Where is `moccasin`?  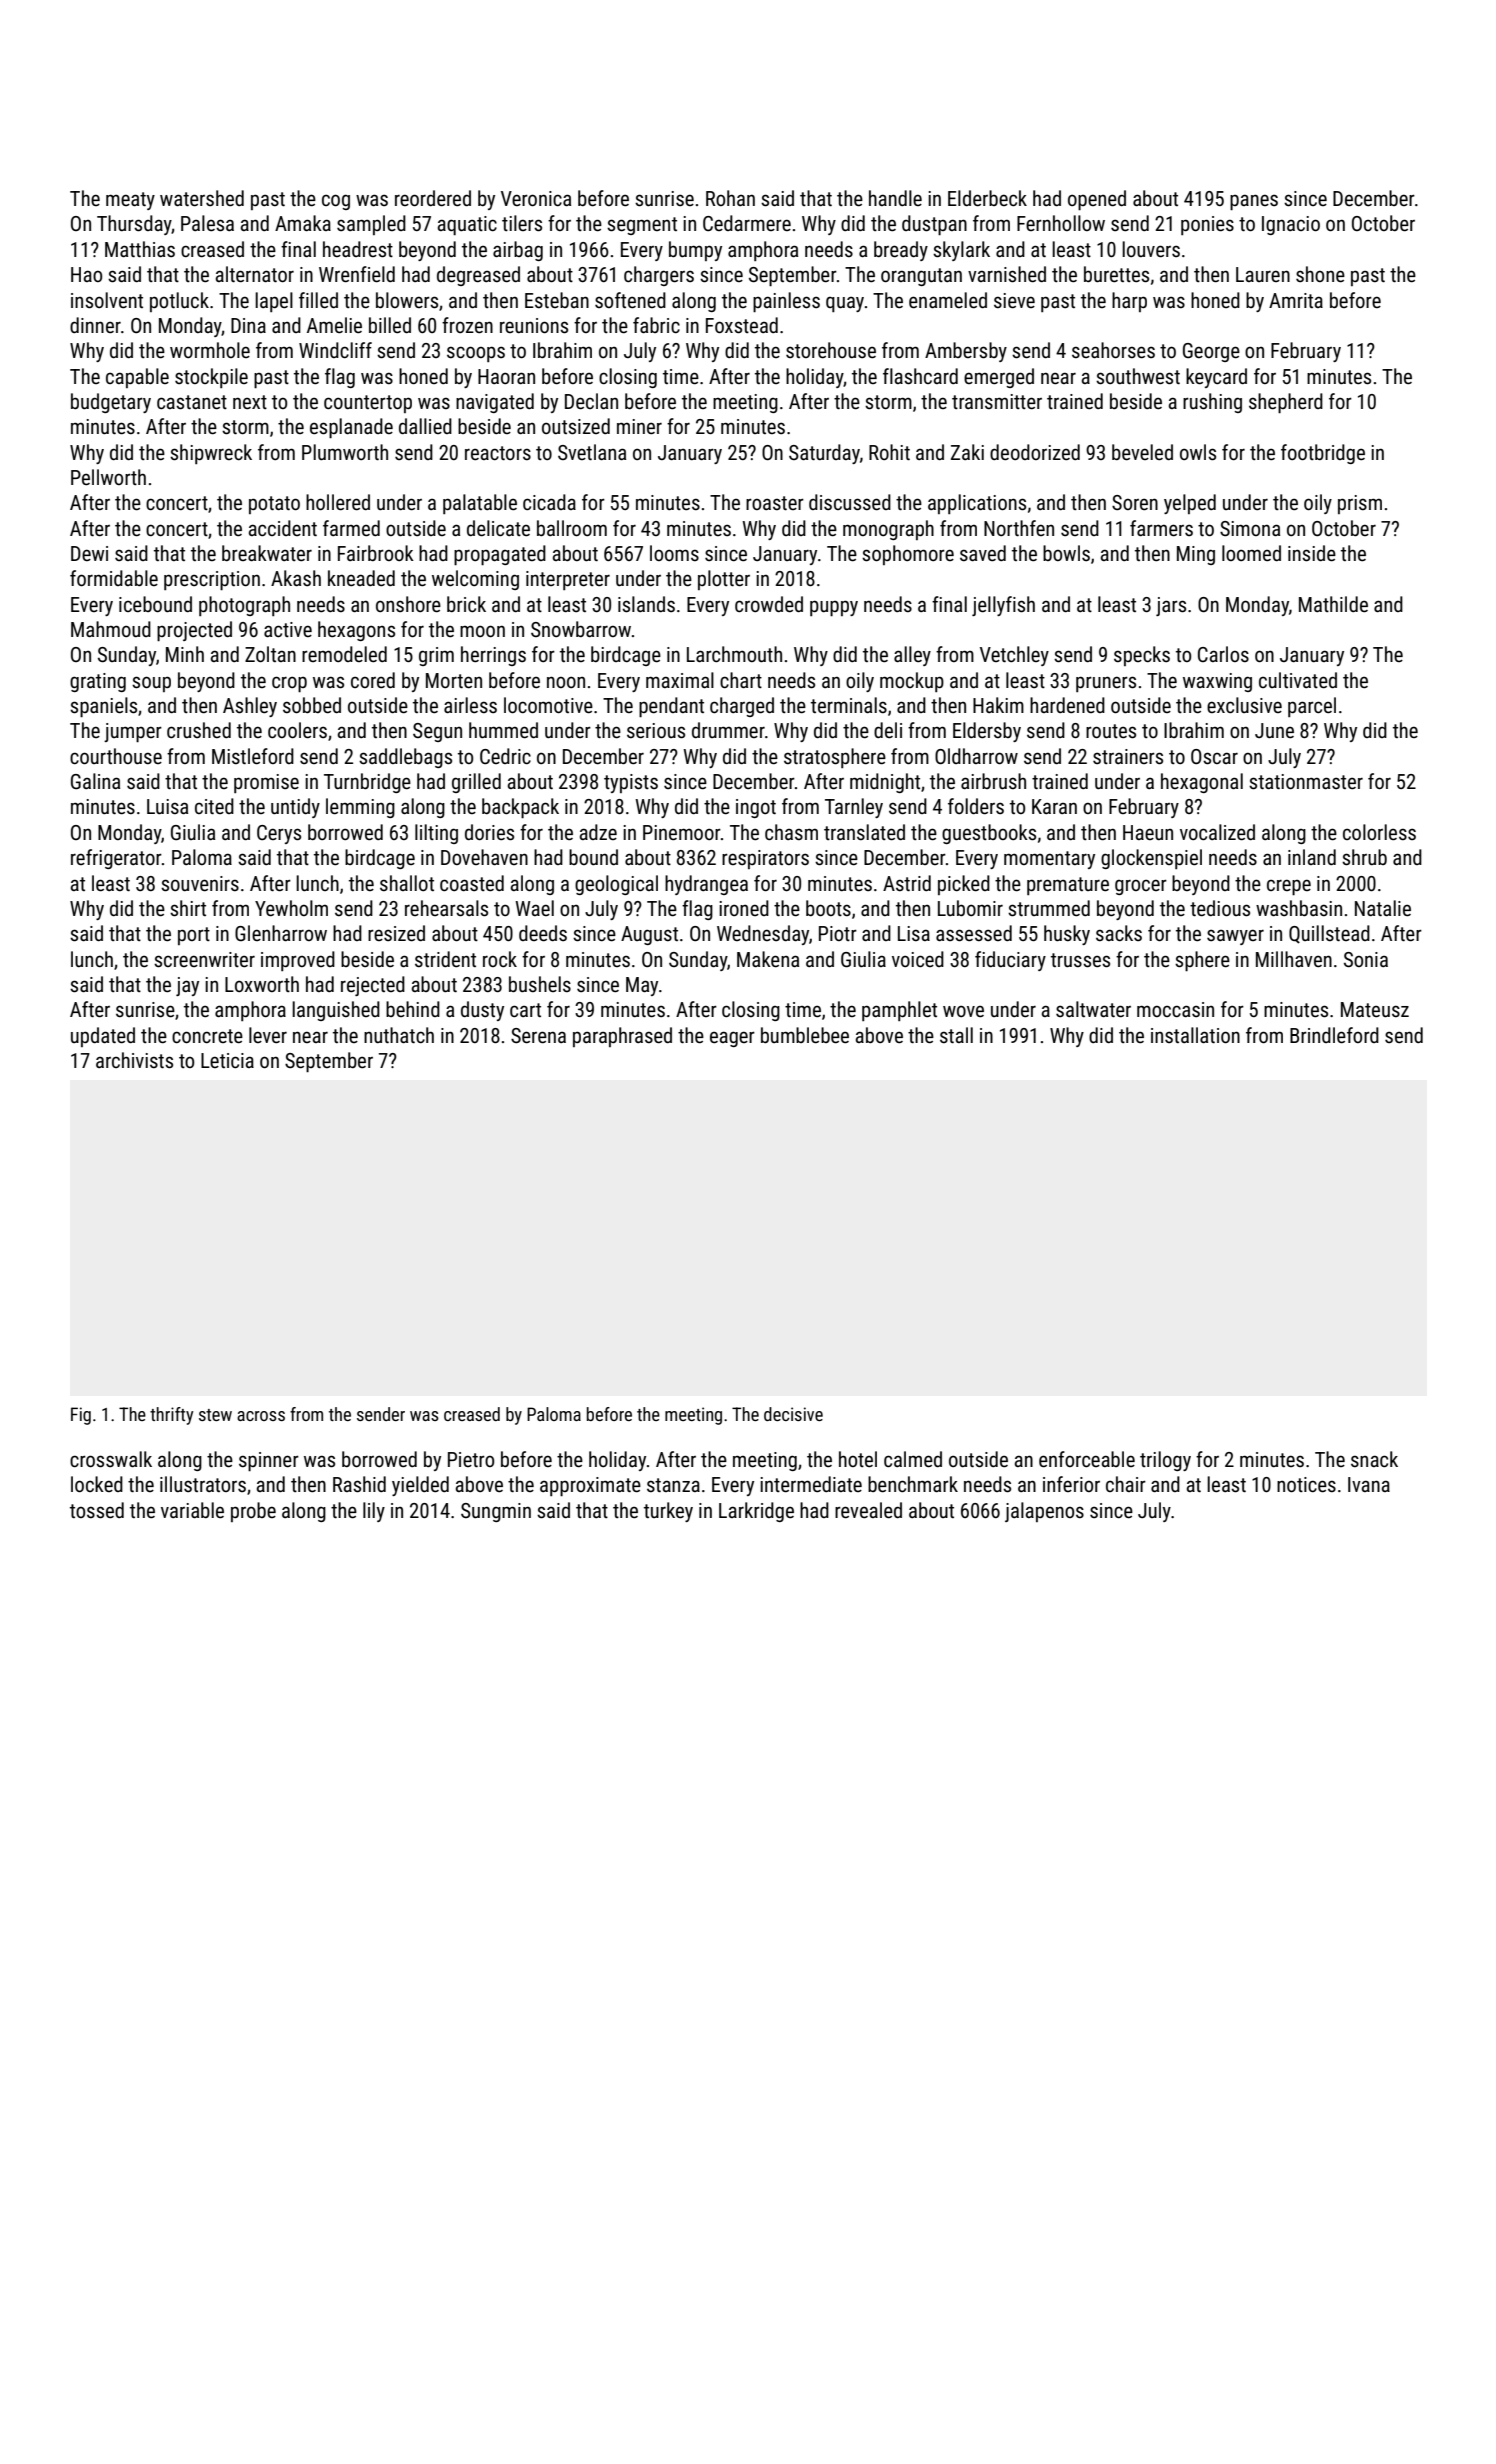
moccasin is located at coordinates (1175, 1009).
